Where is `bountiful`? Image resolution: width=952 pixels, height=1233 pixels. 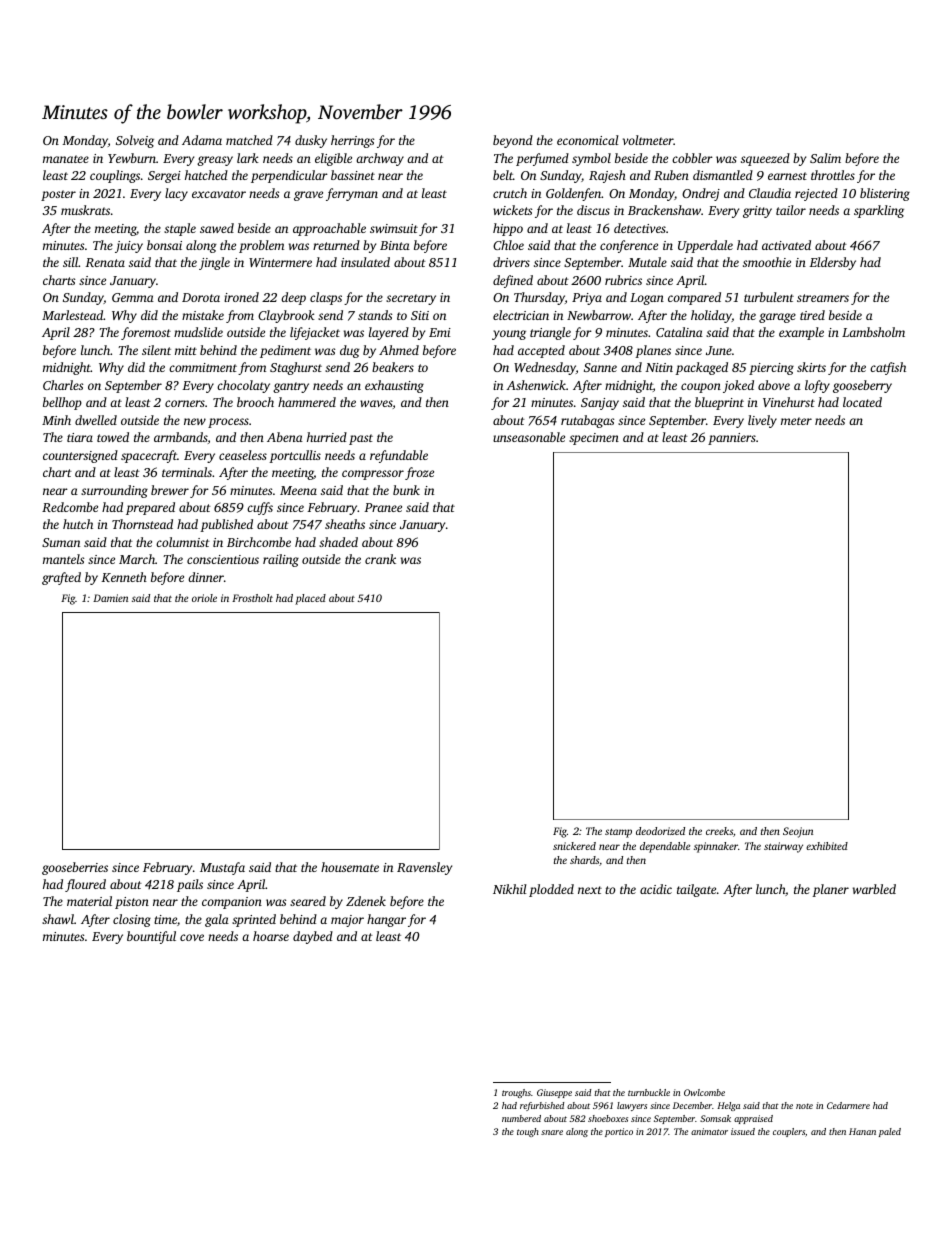 bountiful is located at coordinates (151, 937).
